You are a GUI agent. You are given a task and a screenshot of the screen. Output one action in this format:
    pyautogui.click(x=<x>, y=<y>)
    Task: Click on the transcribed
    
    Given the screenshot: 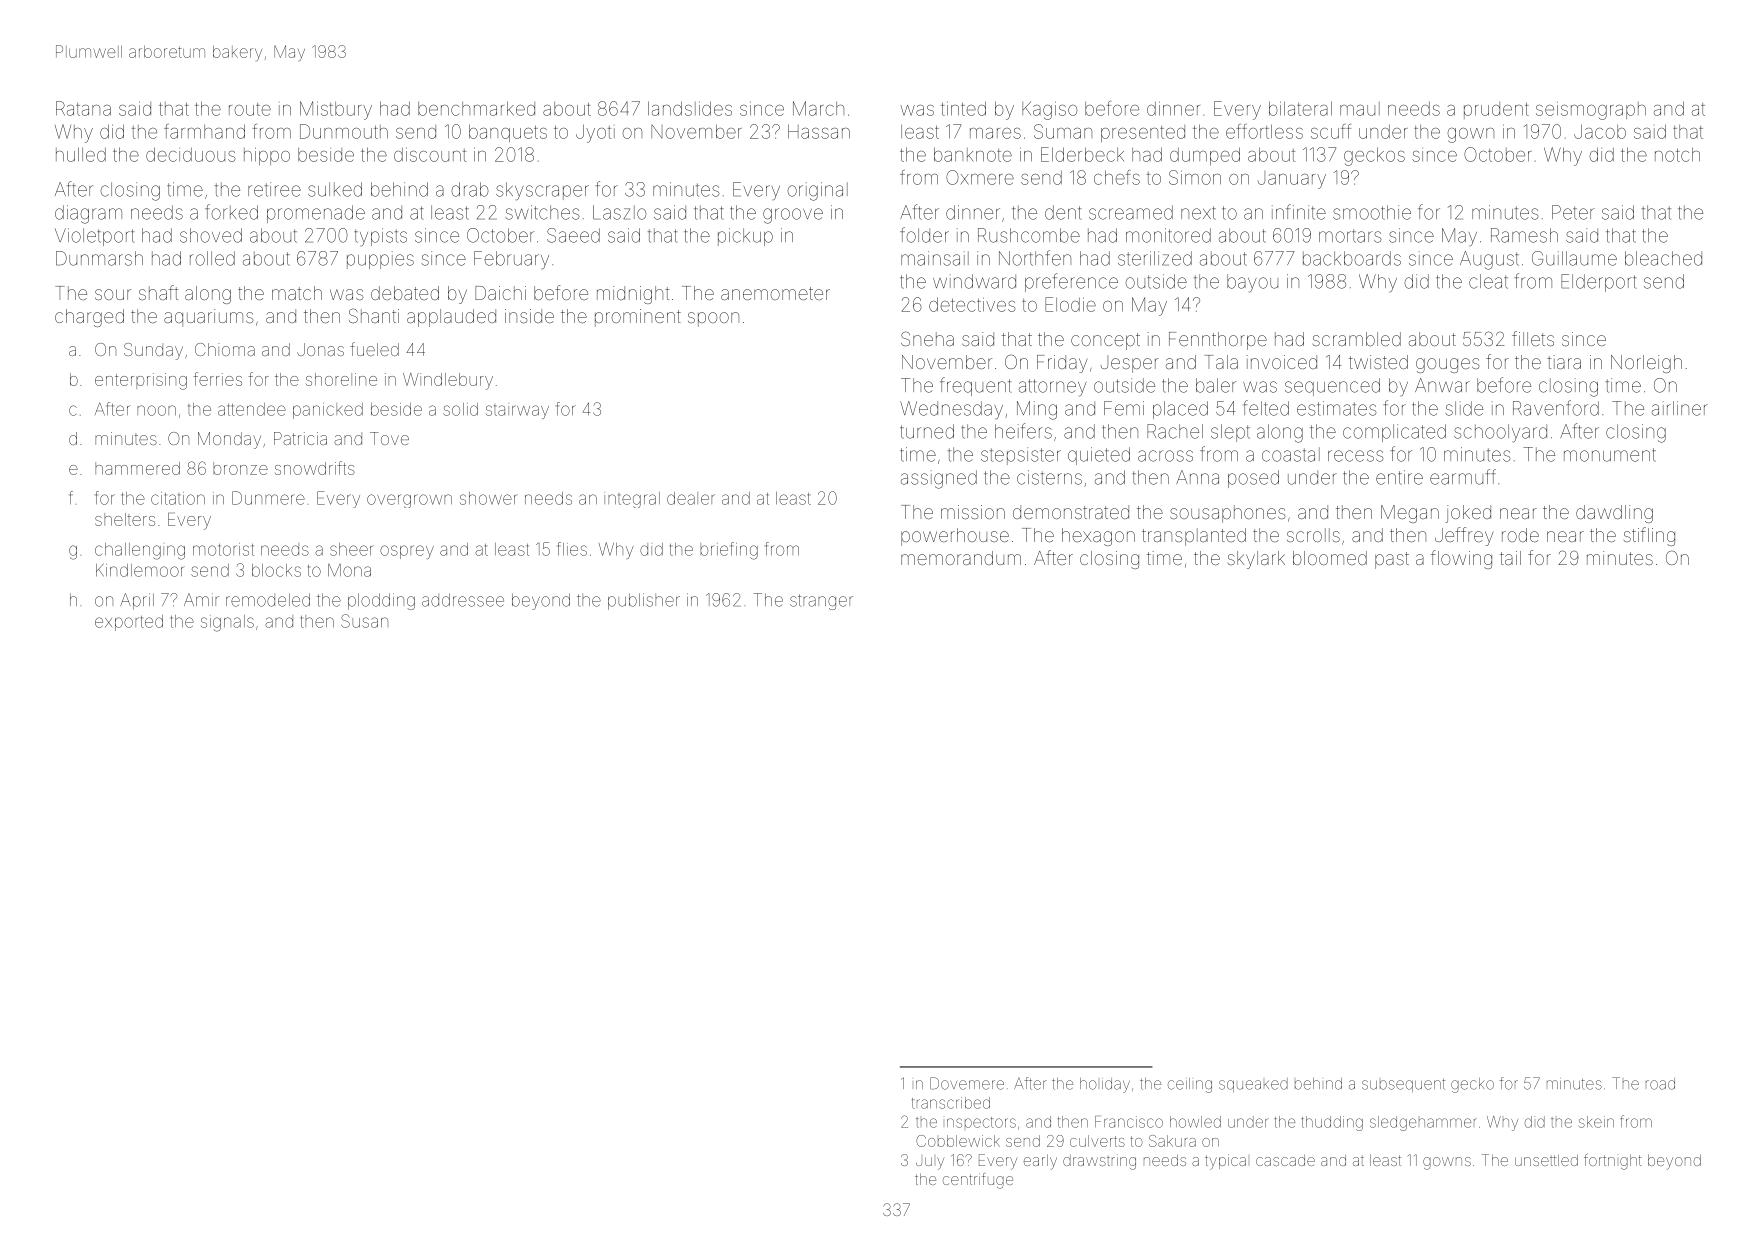 What is the action you would take?
    pyautogui.click(x=951, y=1103)
